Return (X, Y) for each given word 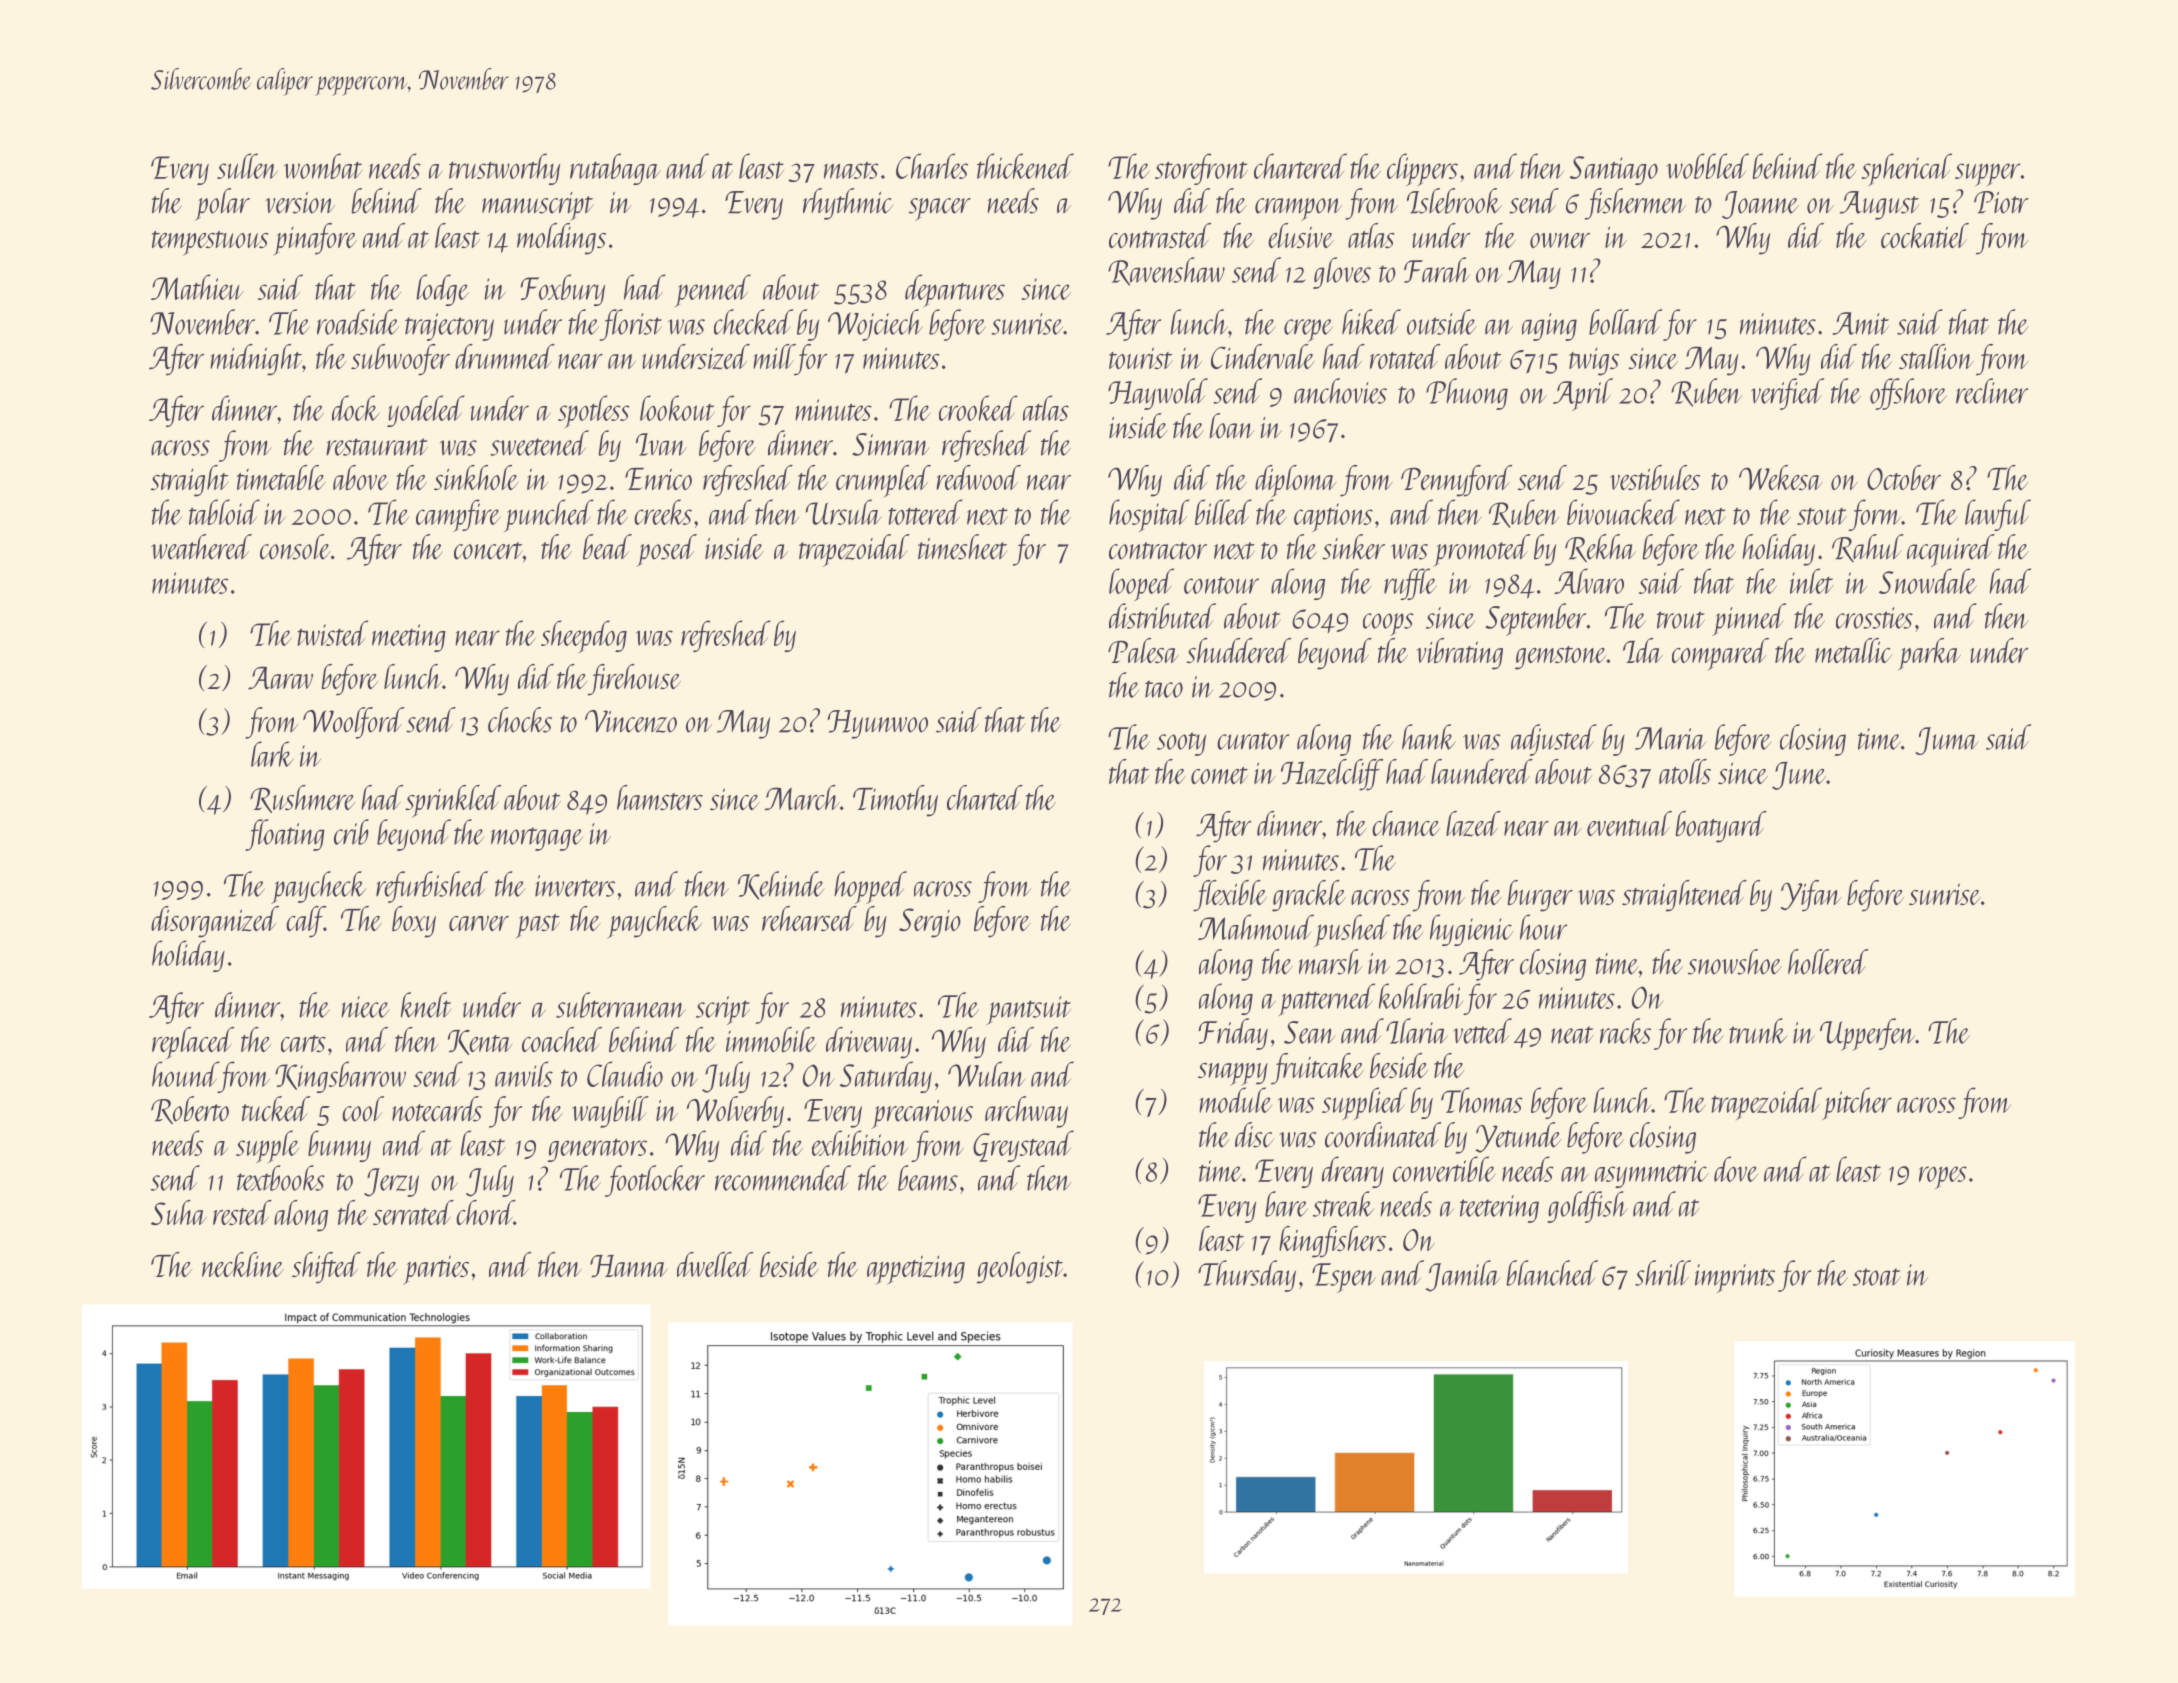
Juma (1947, 741)
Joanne (1760, 205)
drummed (505, 356)
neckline (243, 1264)
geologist (1020, 1268)
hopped (870, 887)
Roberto (190, 1110)
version (300, 203)
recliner (1992, 391)
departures (955, 290)
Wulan (987, 1074)
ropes (1943, 1177)
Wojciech (875, 325)
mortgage (537, 839)
